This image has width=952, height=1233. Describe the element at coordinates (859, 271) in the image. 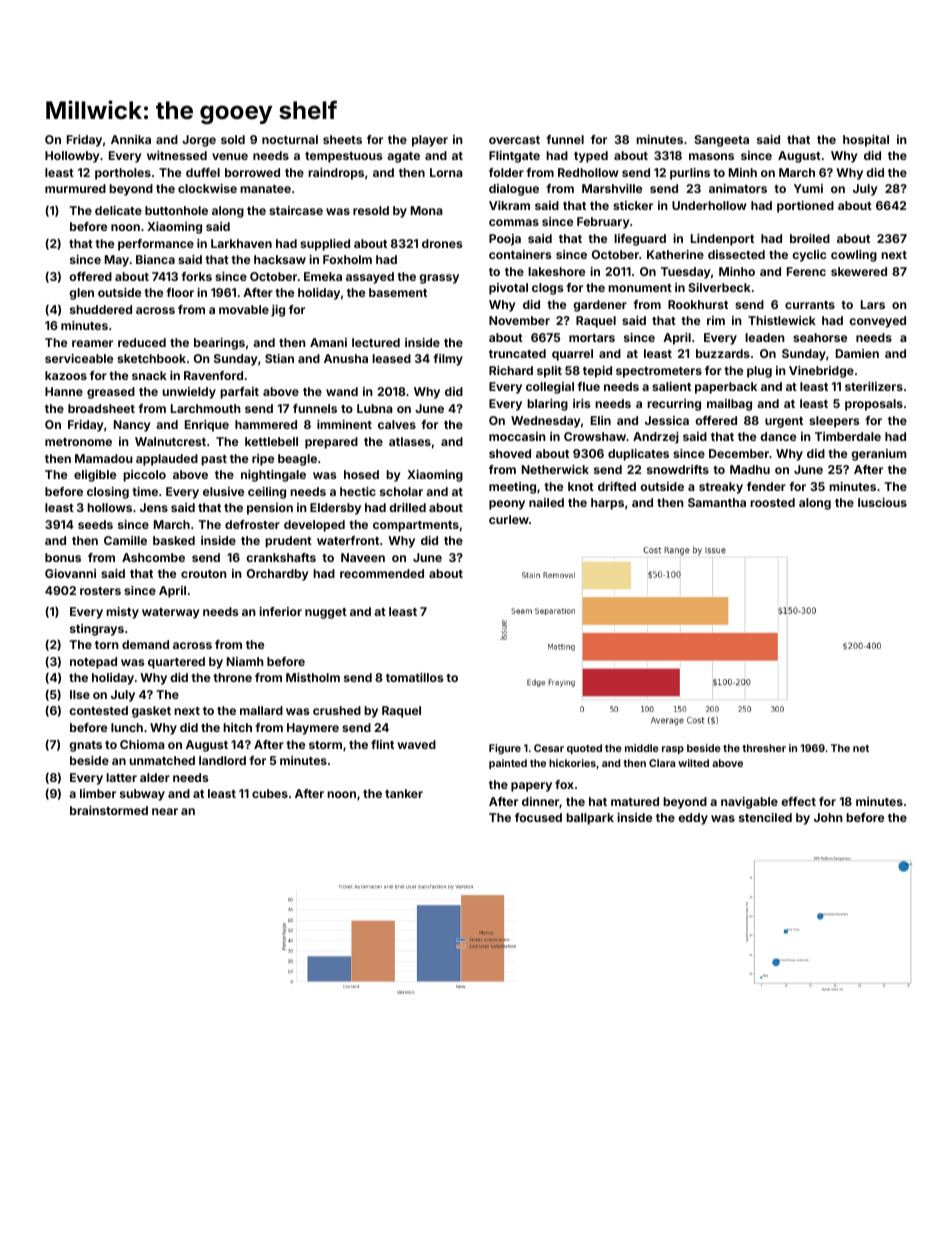

I see `skewered` at that location.
